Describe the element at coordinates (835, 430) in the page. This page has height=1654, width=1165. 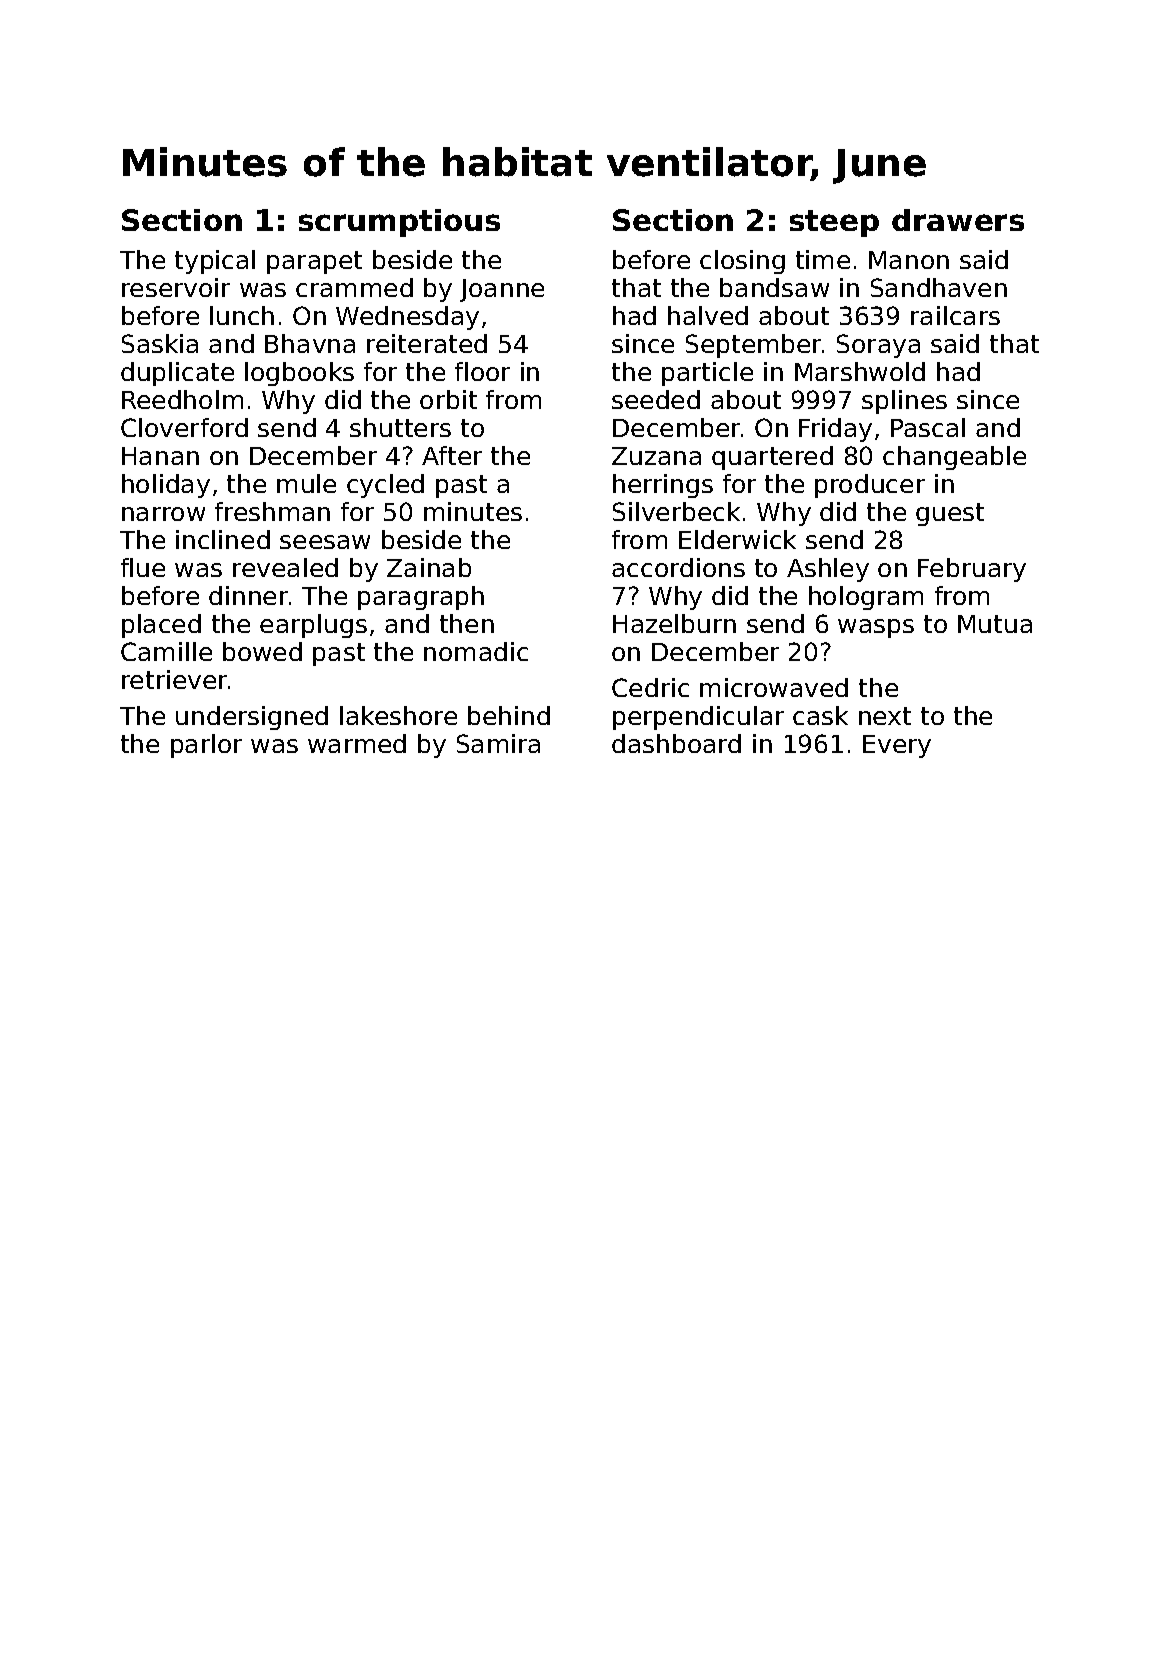
I see `Friday` at that location.
